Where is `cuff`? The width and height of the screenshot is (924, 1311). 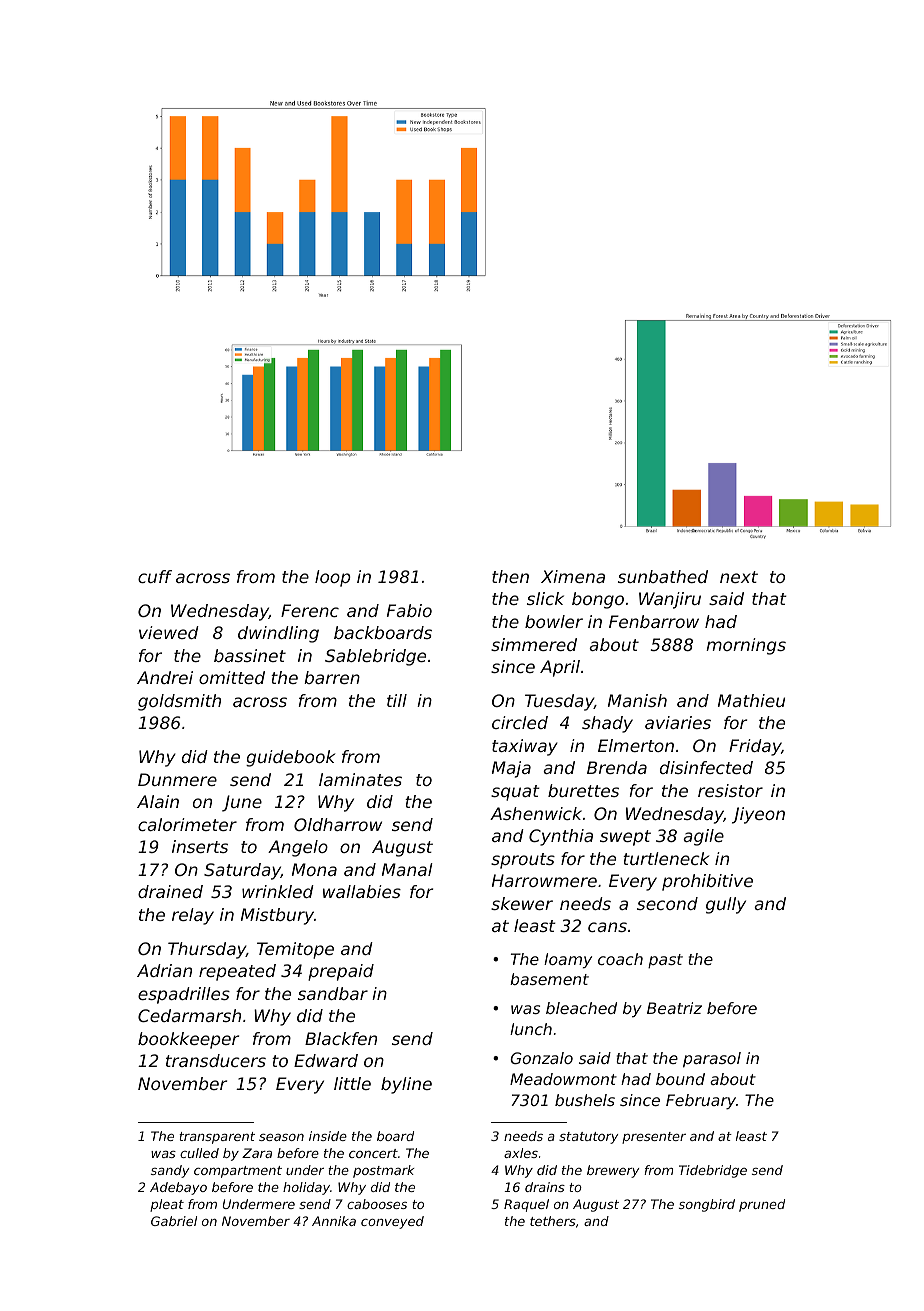
cuff is located at coordinates (155, 576).
